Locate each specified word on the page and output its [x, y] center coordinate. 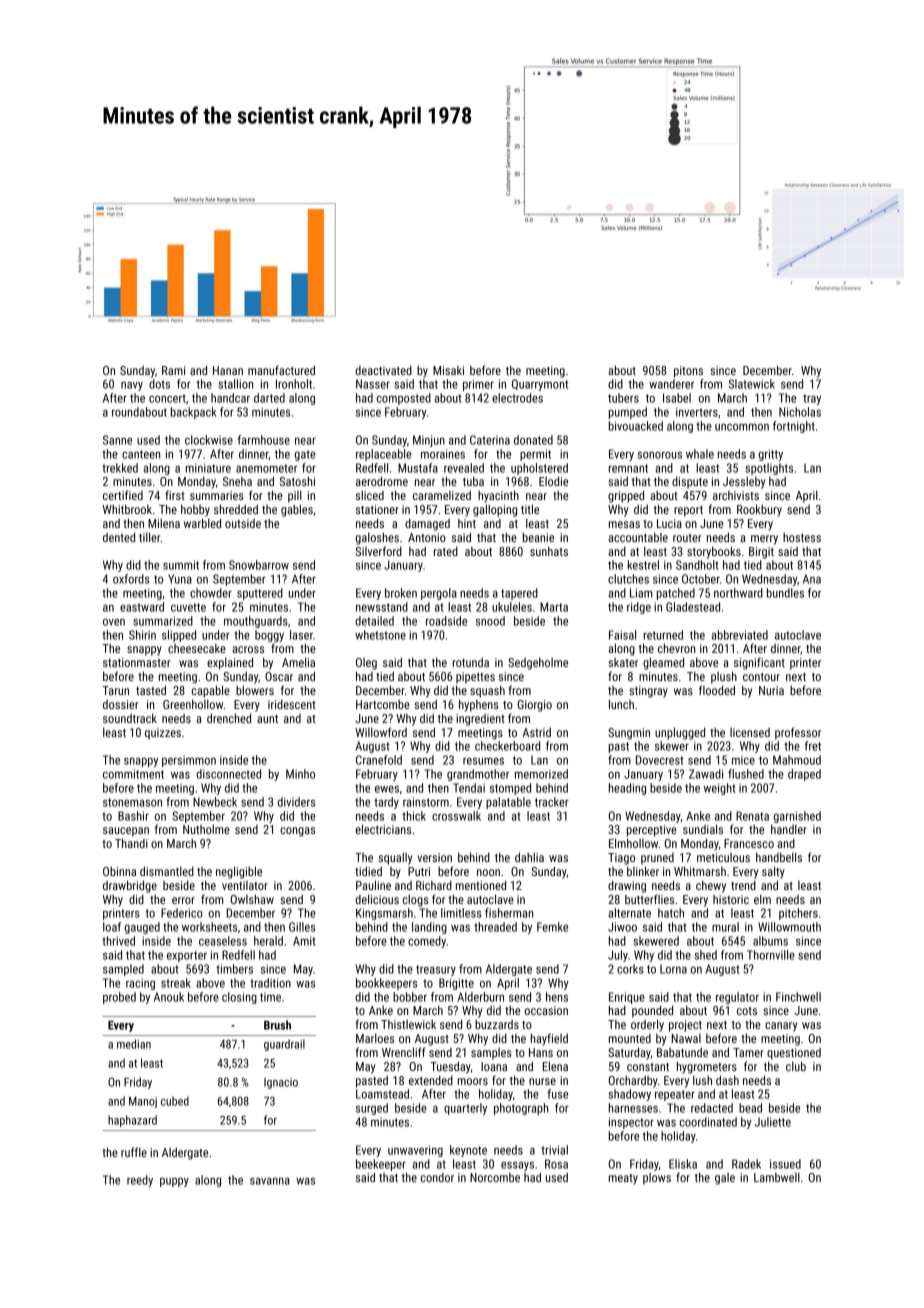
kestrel [643, 565]
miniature [208, 468]
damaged [427, 524]
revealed [464, 468]
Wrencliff [403, 1052]
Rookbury [759, 510]
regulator [737, 998]
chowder [211, 593]
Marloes [375, 1038]
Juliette [773, 1122]
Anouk [169, 997]
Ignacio [281, 1083]
